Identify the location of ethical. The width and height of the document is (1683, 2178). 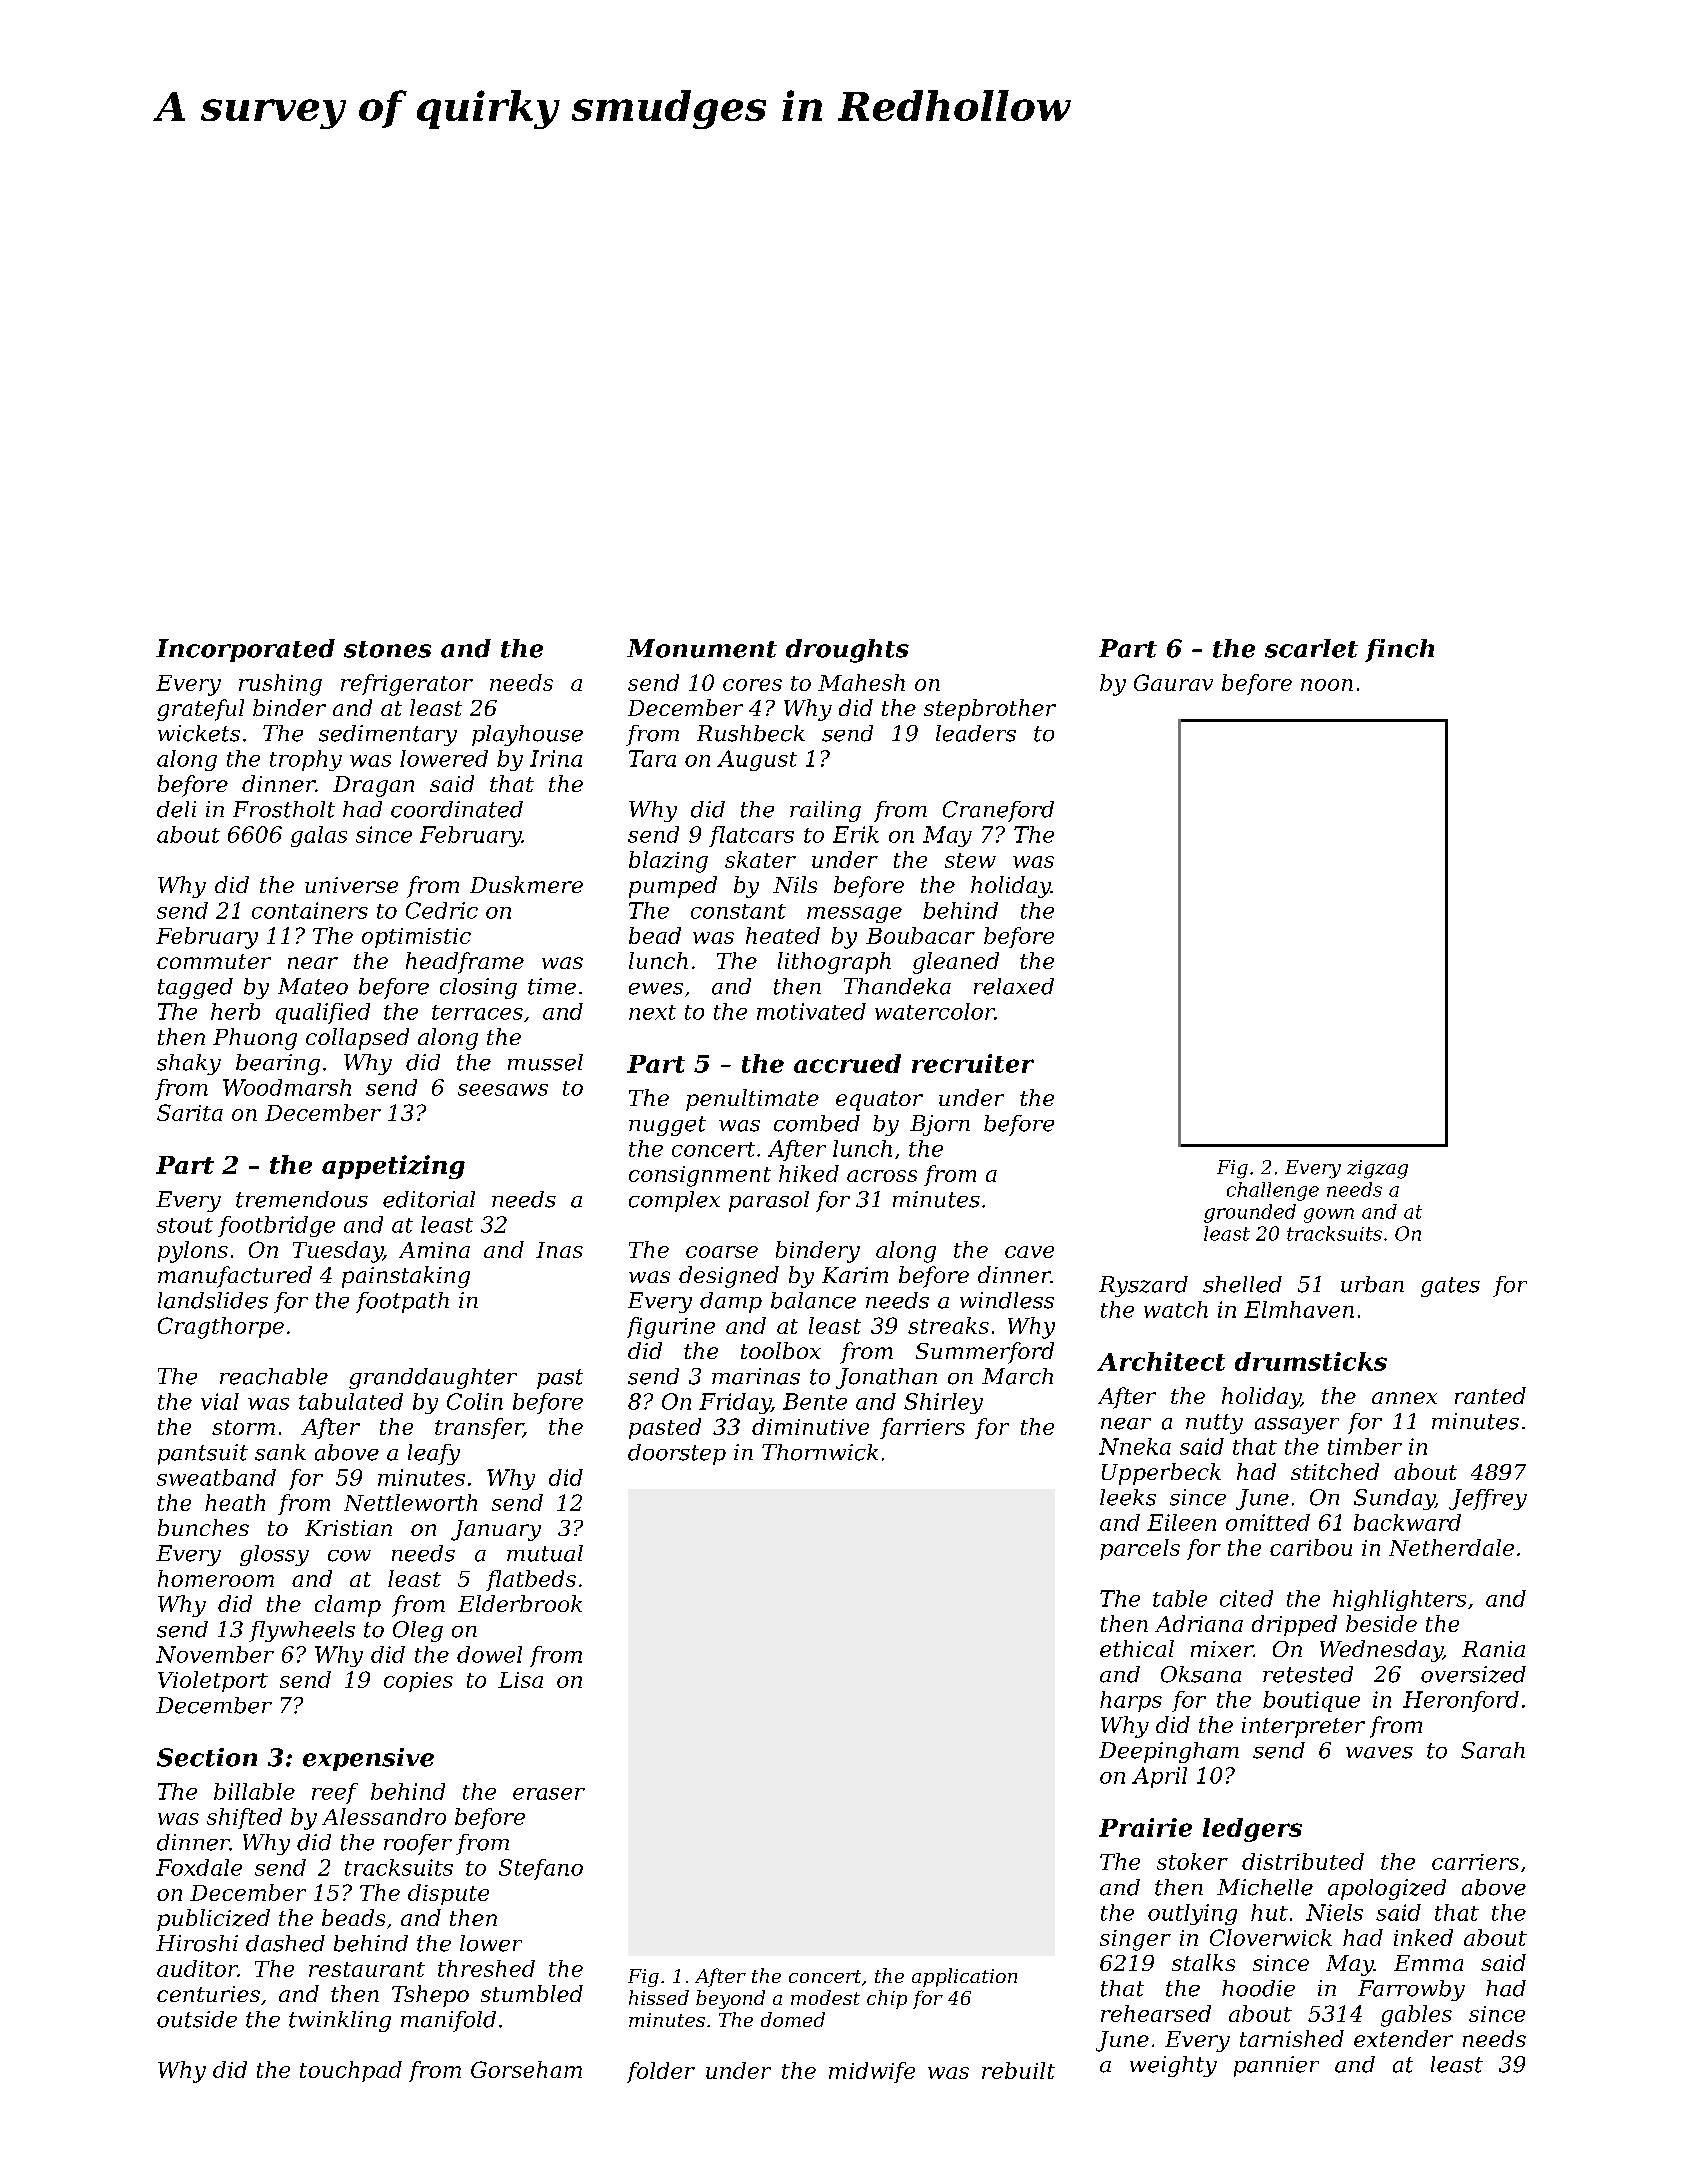
(1137, 1648).
